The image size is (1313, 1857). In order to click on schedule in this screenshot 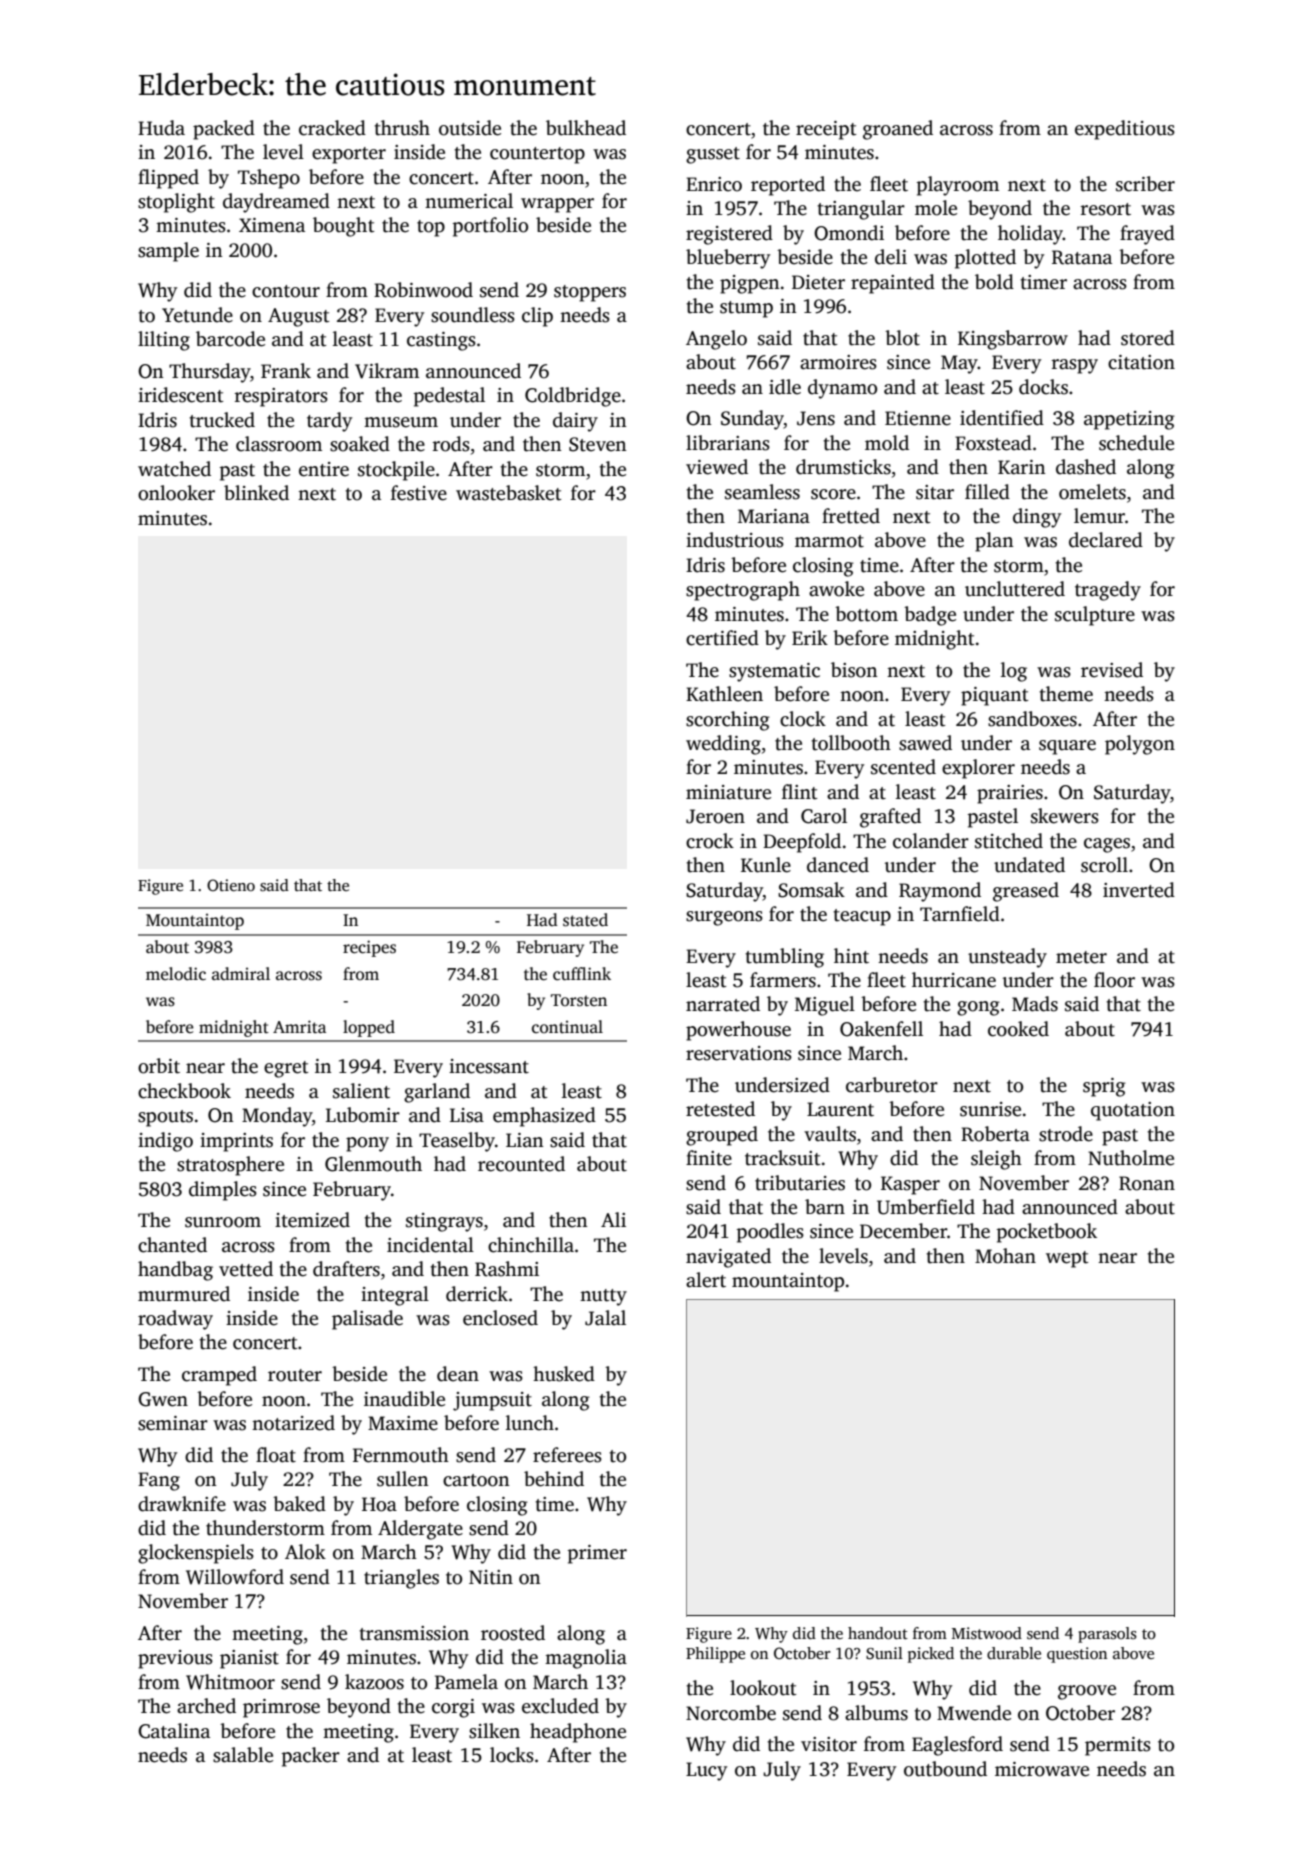, I will do `click(1136, 443)`.
